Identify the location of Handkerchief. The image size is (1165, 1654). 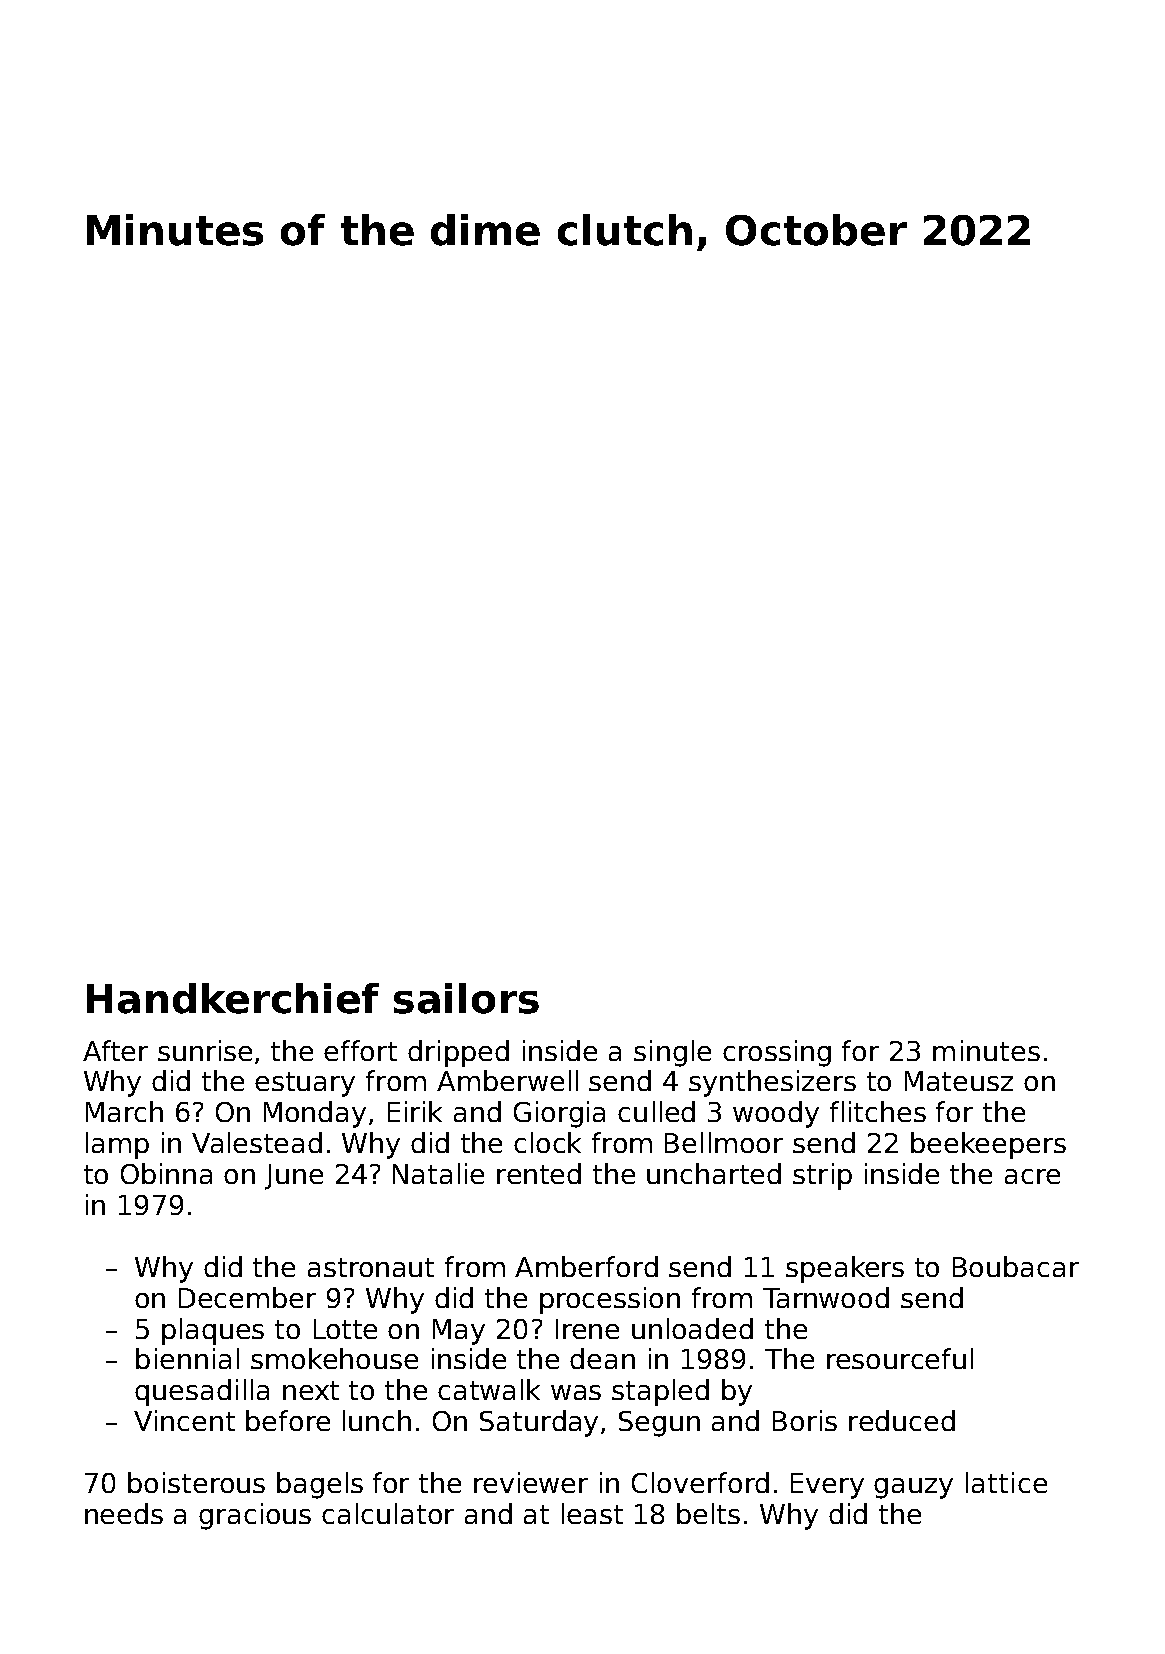
(233, 998).
